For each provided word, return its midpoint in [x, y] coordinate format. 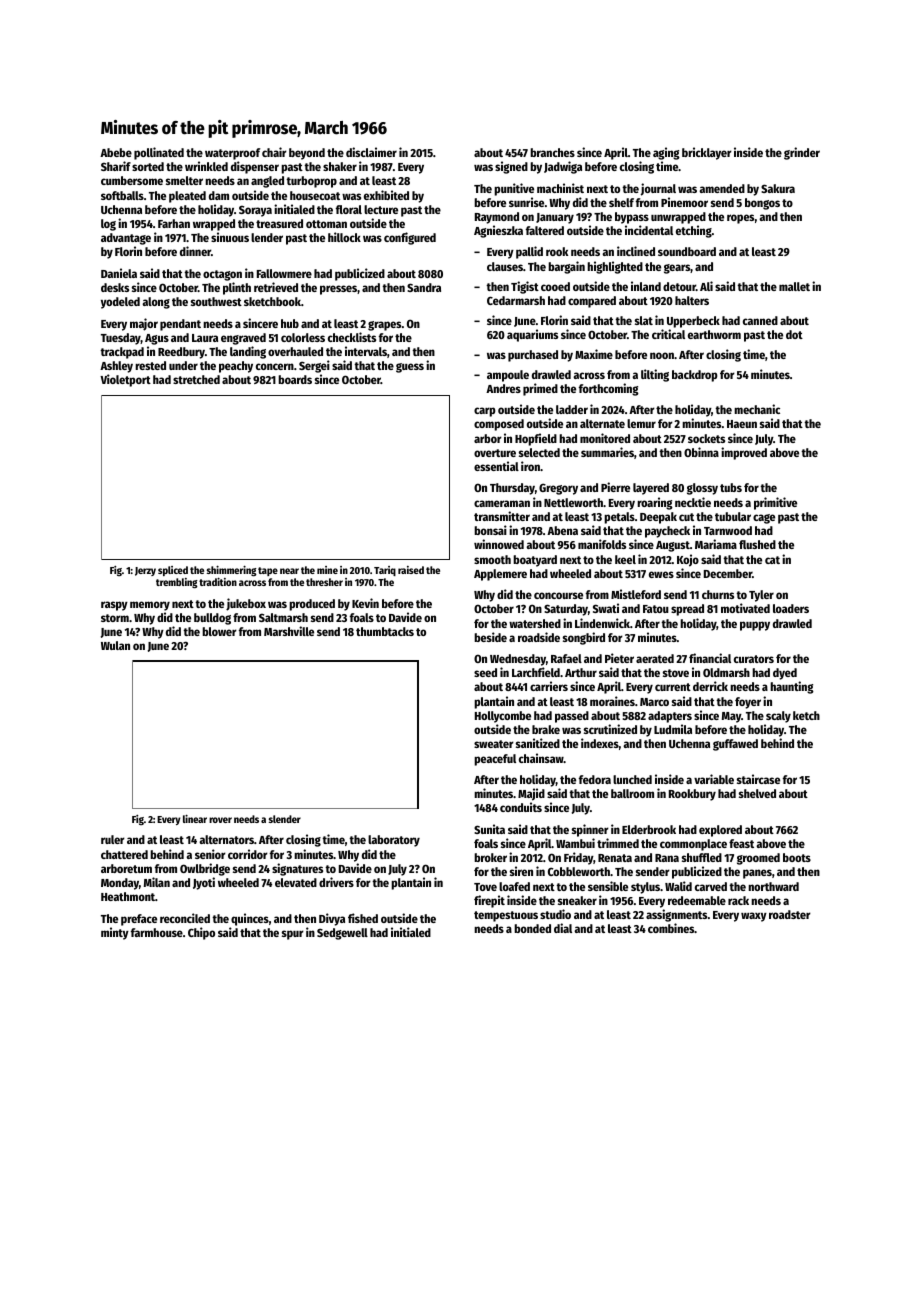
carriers [549, 686]
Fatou [656, 609]
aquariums [532, 335]
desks [115, 287]
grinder [802, 153]
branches [552, 152]
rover [220, 820]
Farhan [174, 223]
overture [495, 453]
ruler [113, 839]
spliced [173, 571]
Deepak [658, 518]
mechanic [757, 409]
